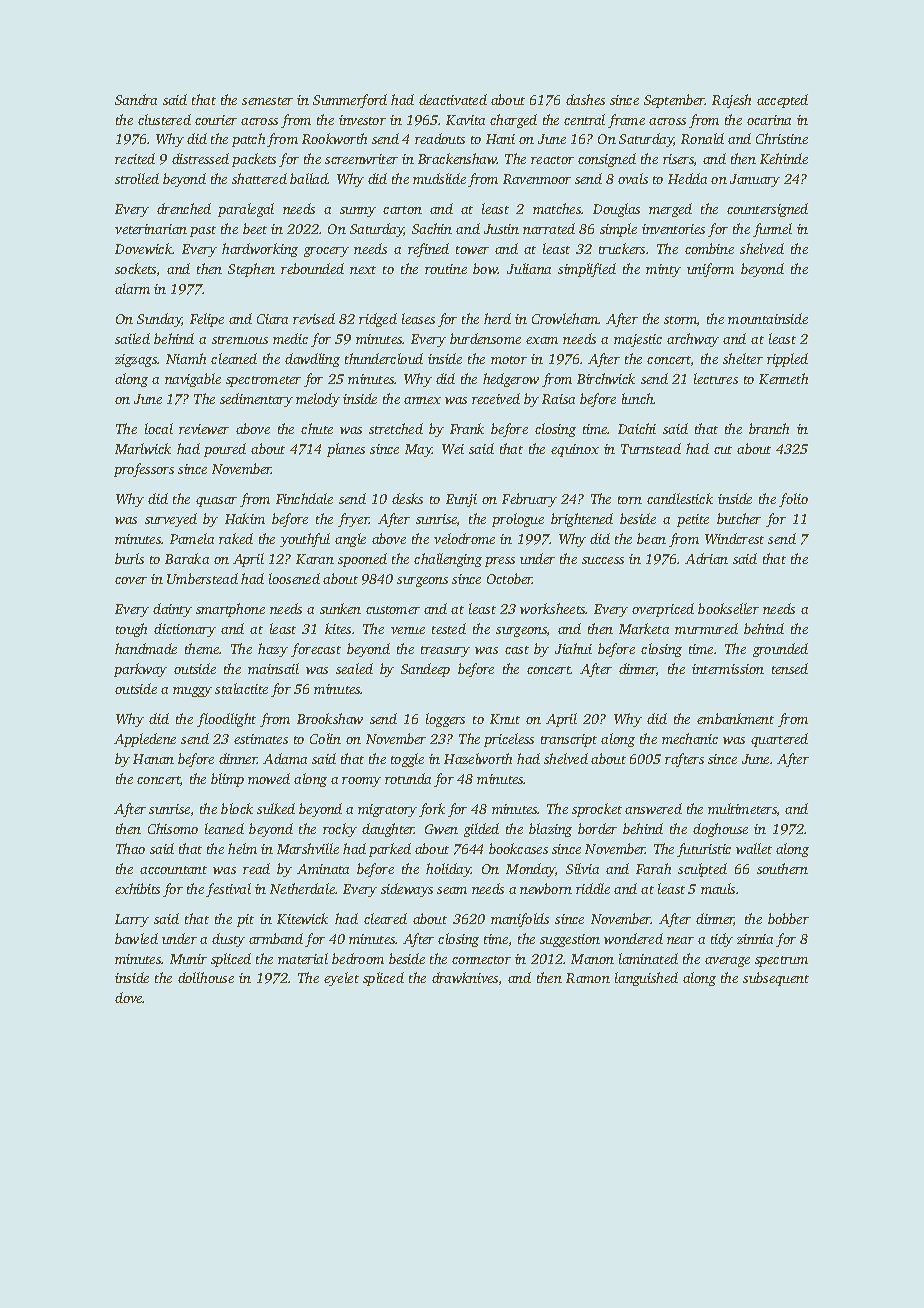  I want to click on chute, so click(317, 428).
